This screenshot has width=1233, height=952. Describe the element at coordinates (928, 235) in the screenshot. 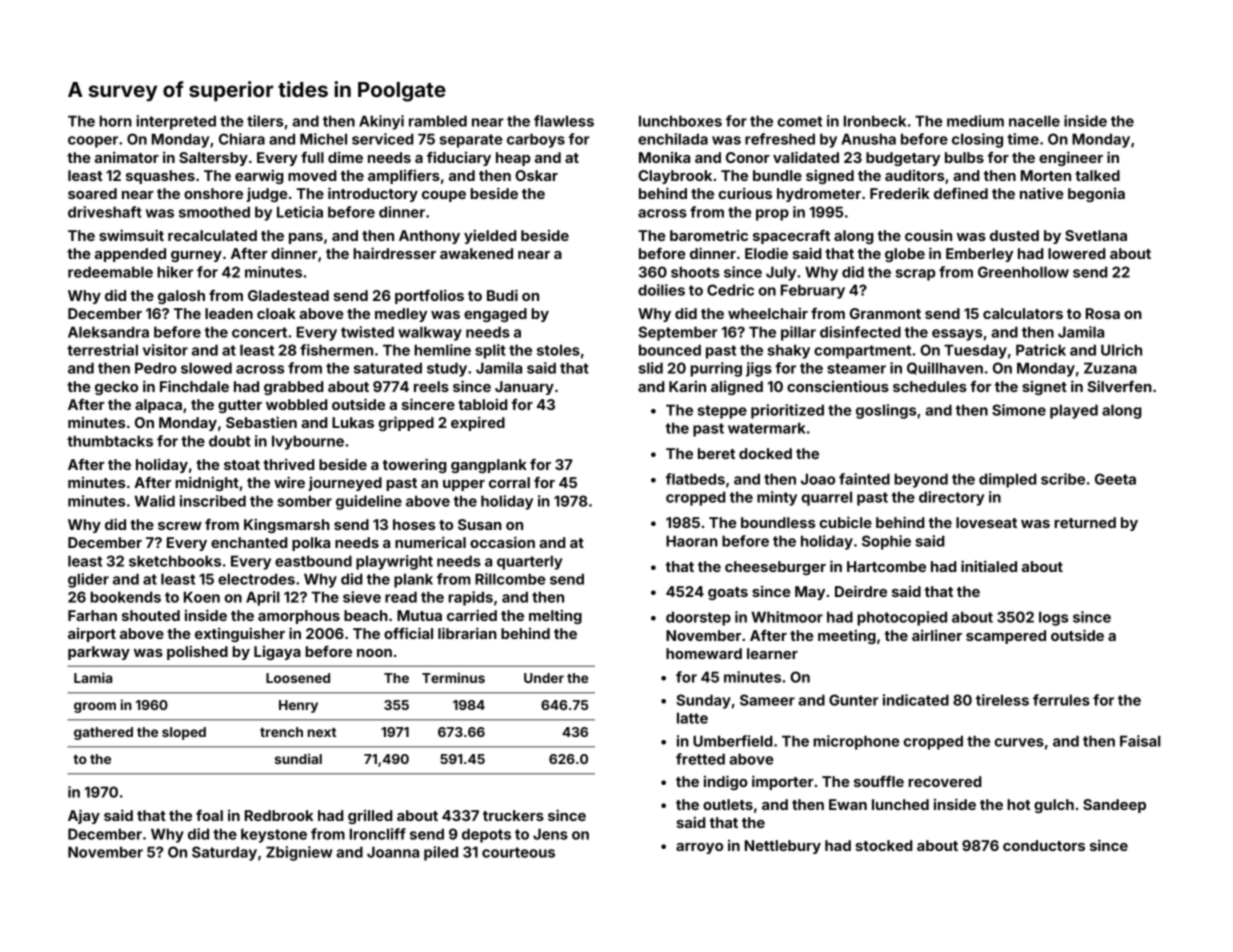

I see `cousin` at that location.
